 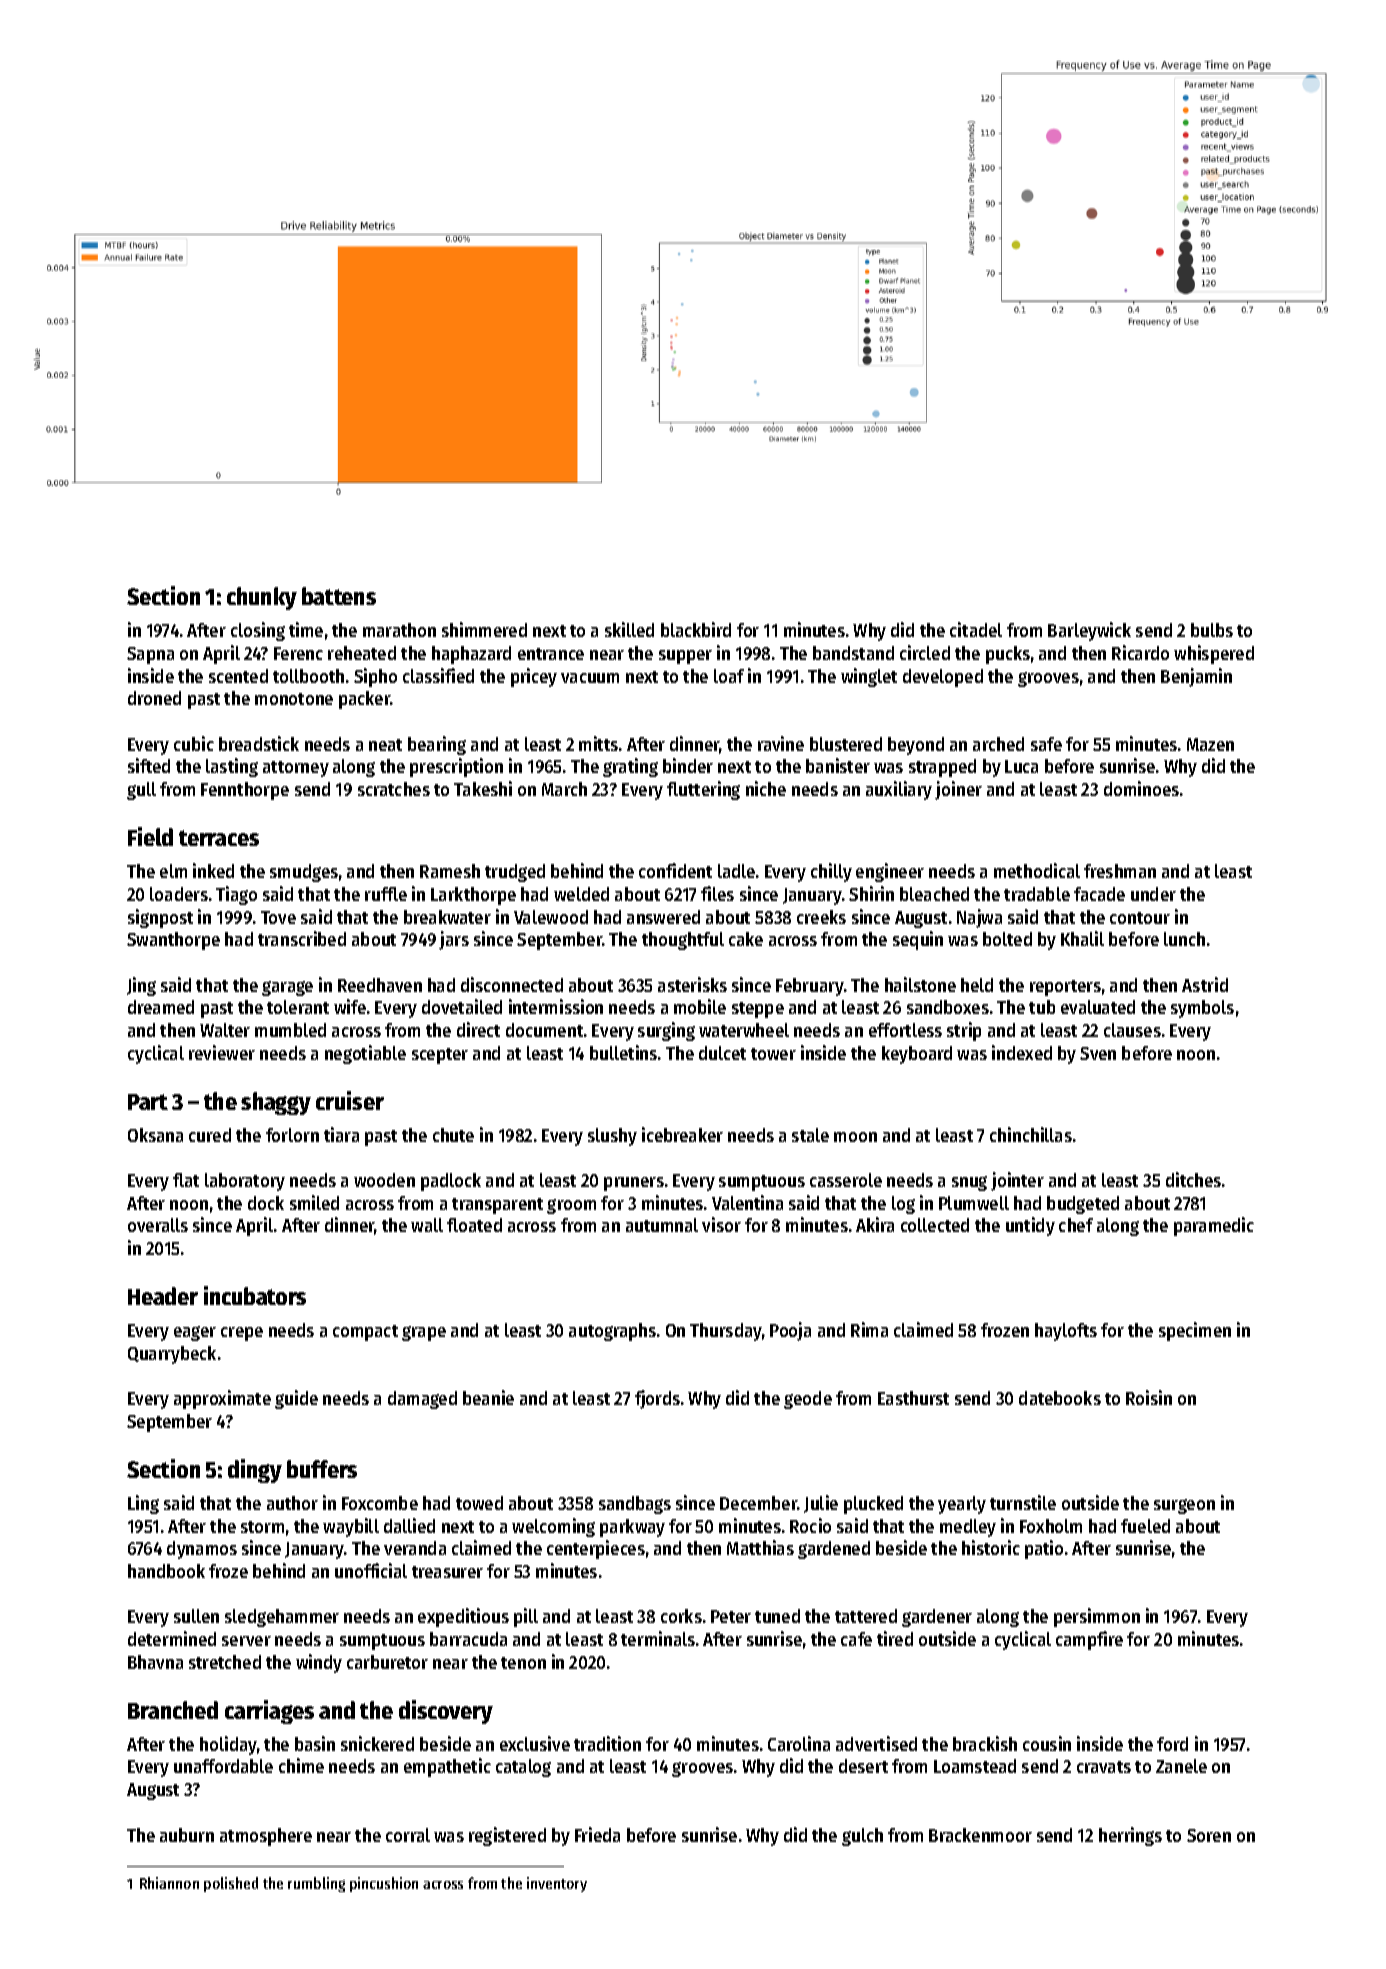 I want to click on reviewer, so click(x=222, y=1052).
